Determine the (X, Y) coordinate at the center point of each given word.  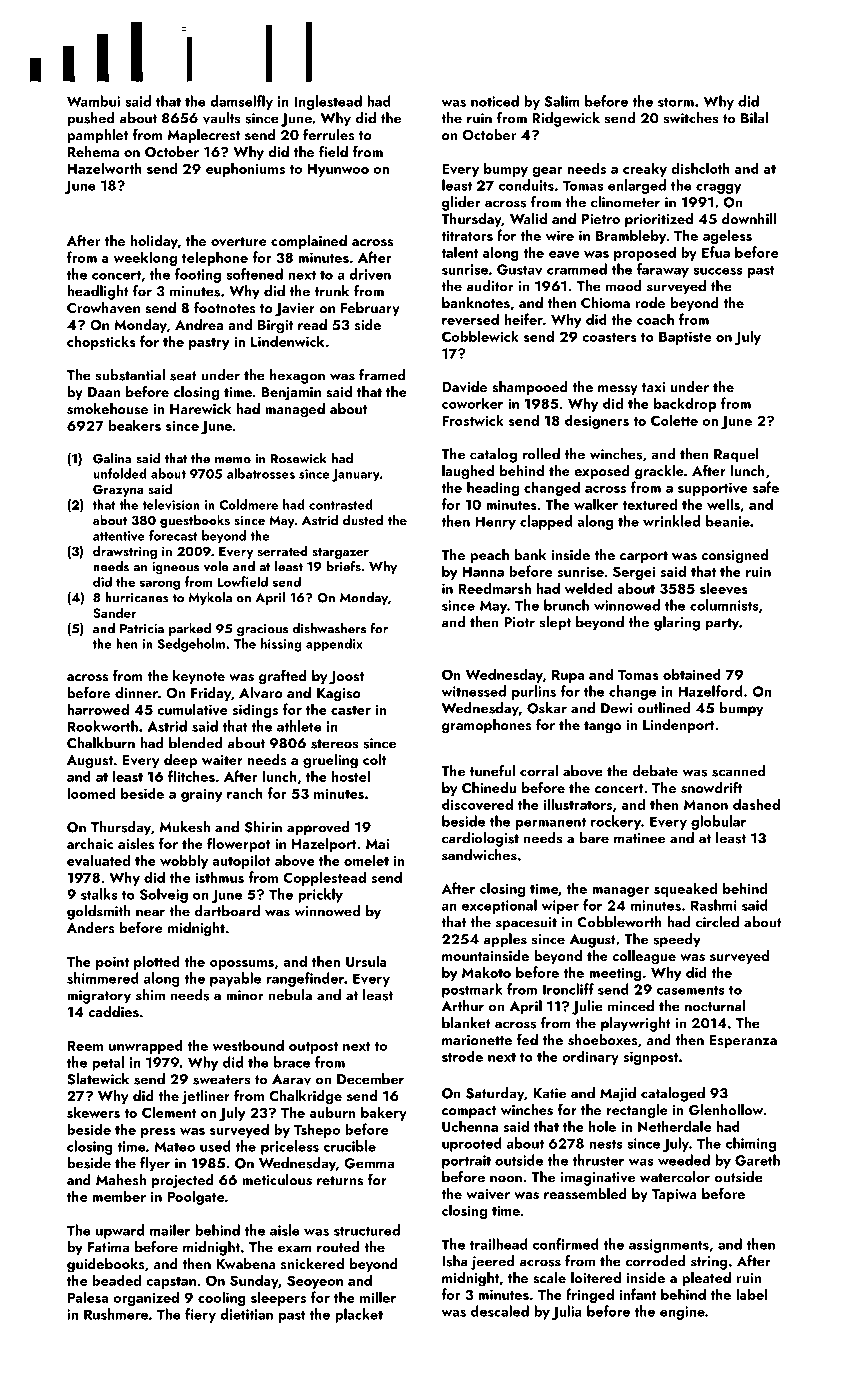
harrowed (98, 709)
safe (766, 487)
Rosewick (299, 458)
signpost (650, 1058)
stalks (99, 894)
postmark (472, 990)
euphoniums (245, 169)
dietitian (246, 1314)
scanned (738, 771)
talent (459, 252)
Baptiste (685, 338)
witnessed (473, 691)
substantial (130, 375)
